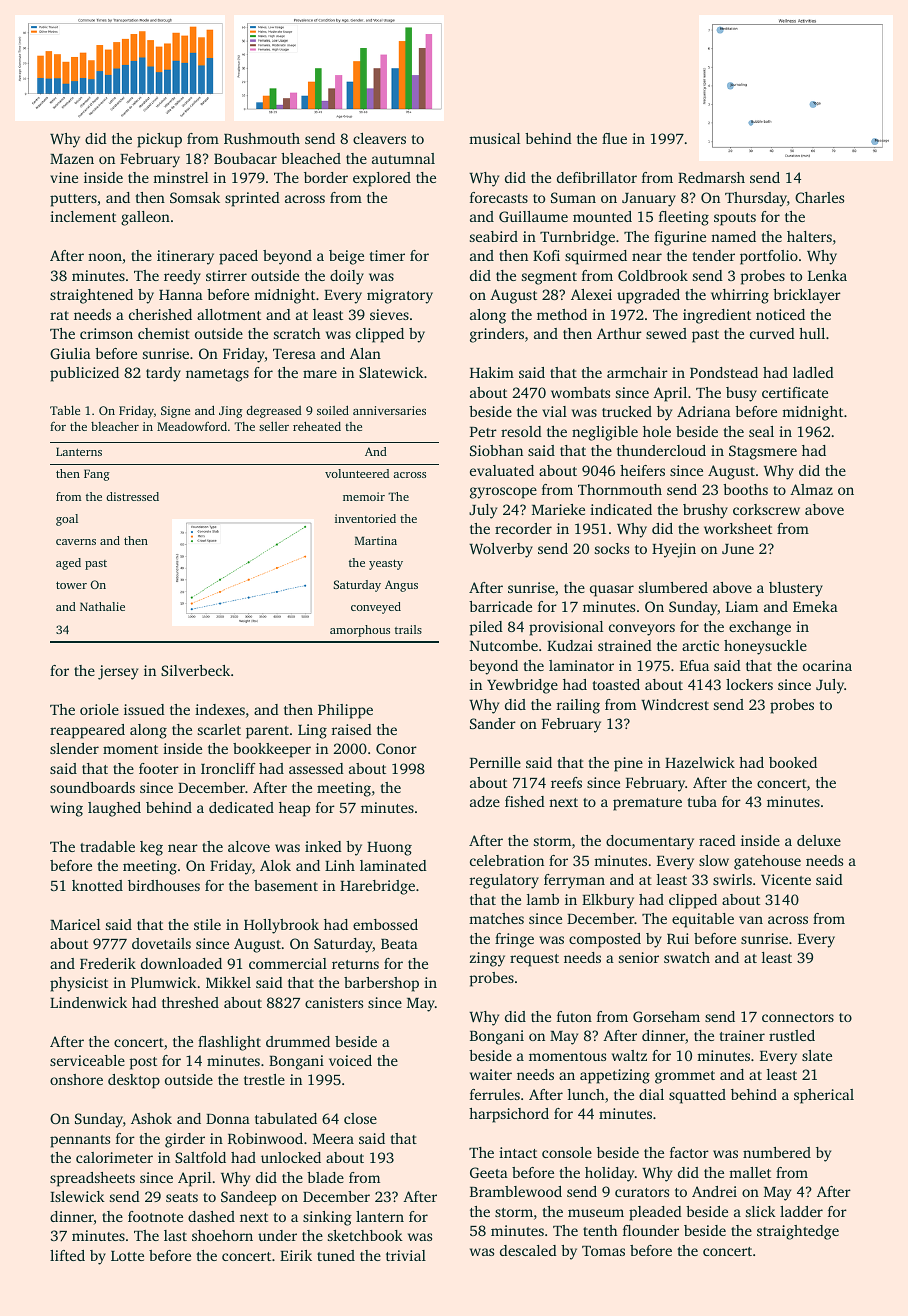 The image size is (908, 1316). Describe the element at coordinates (792, 1035) in the screenshot. I see `rustled` at that location.
